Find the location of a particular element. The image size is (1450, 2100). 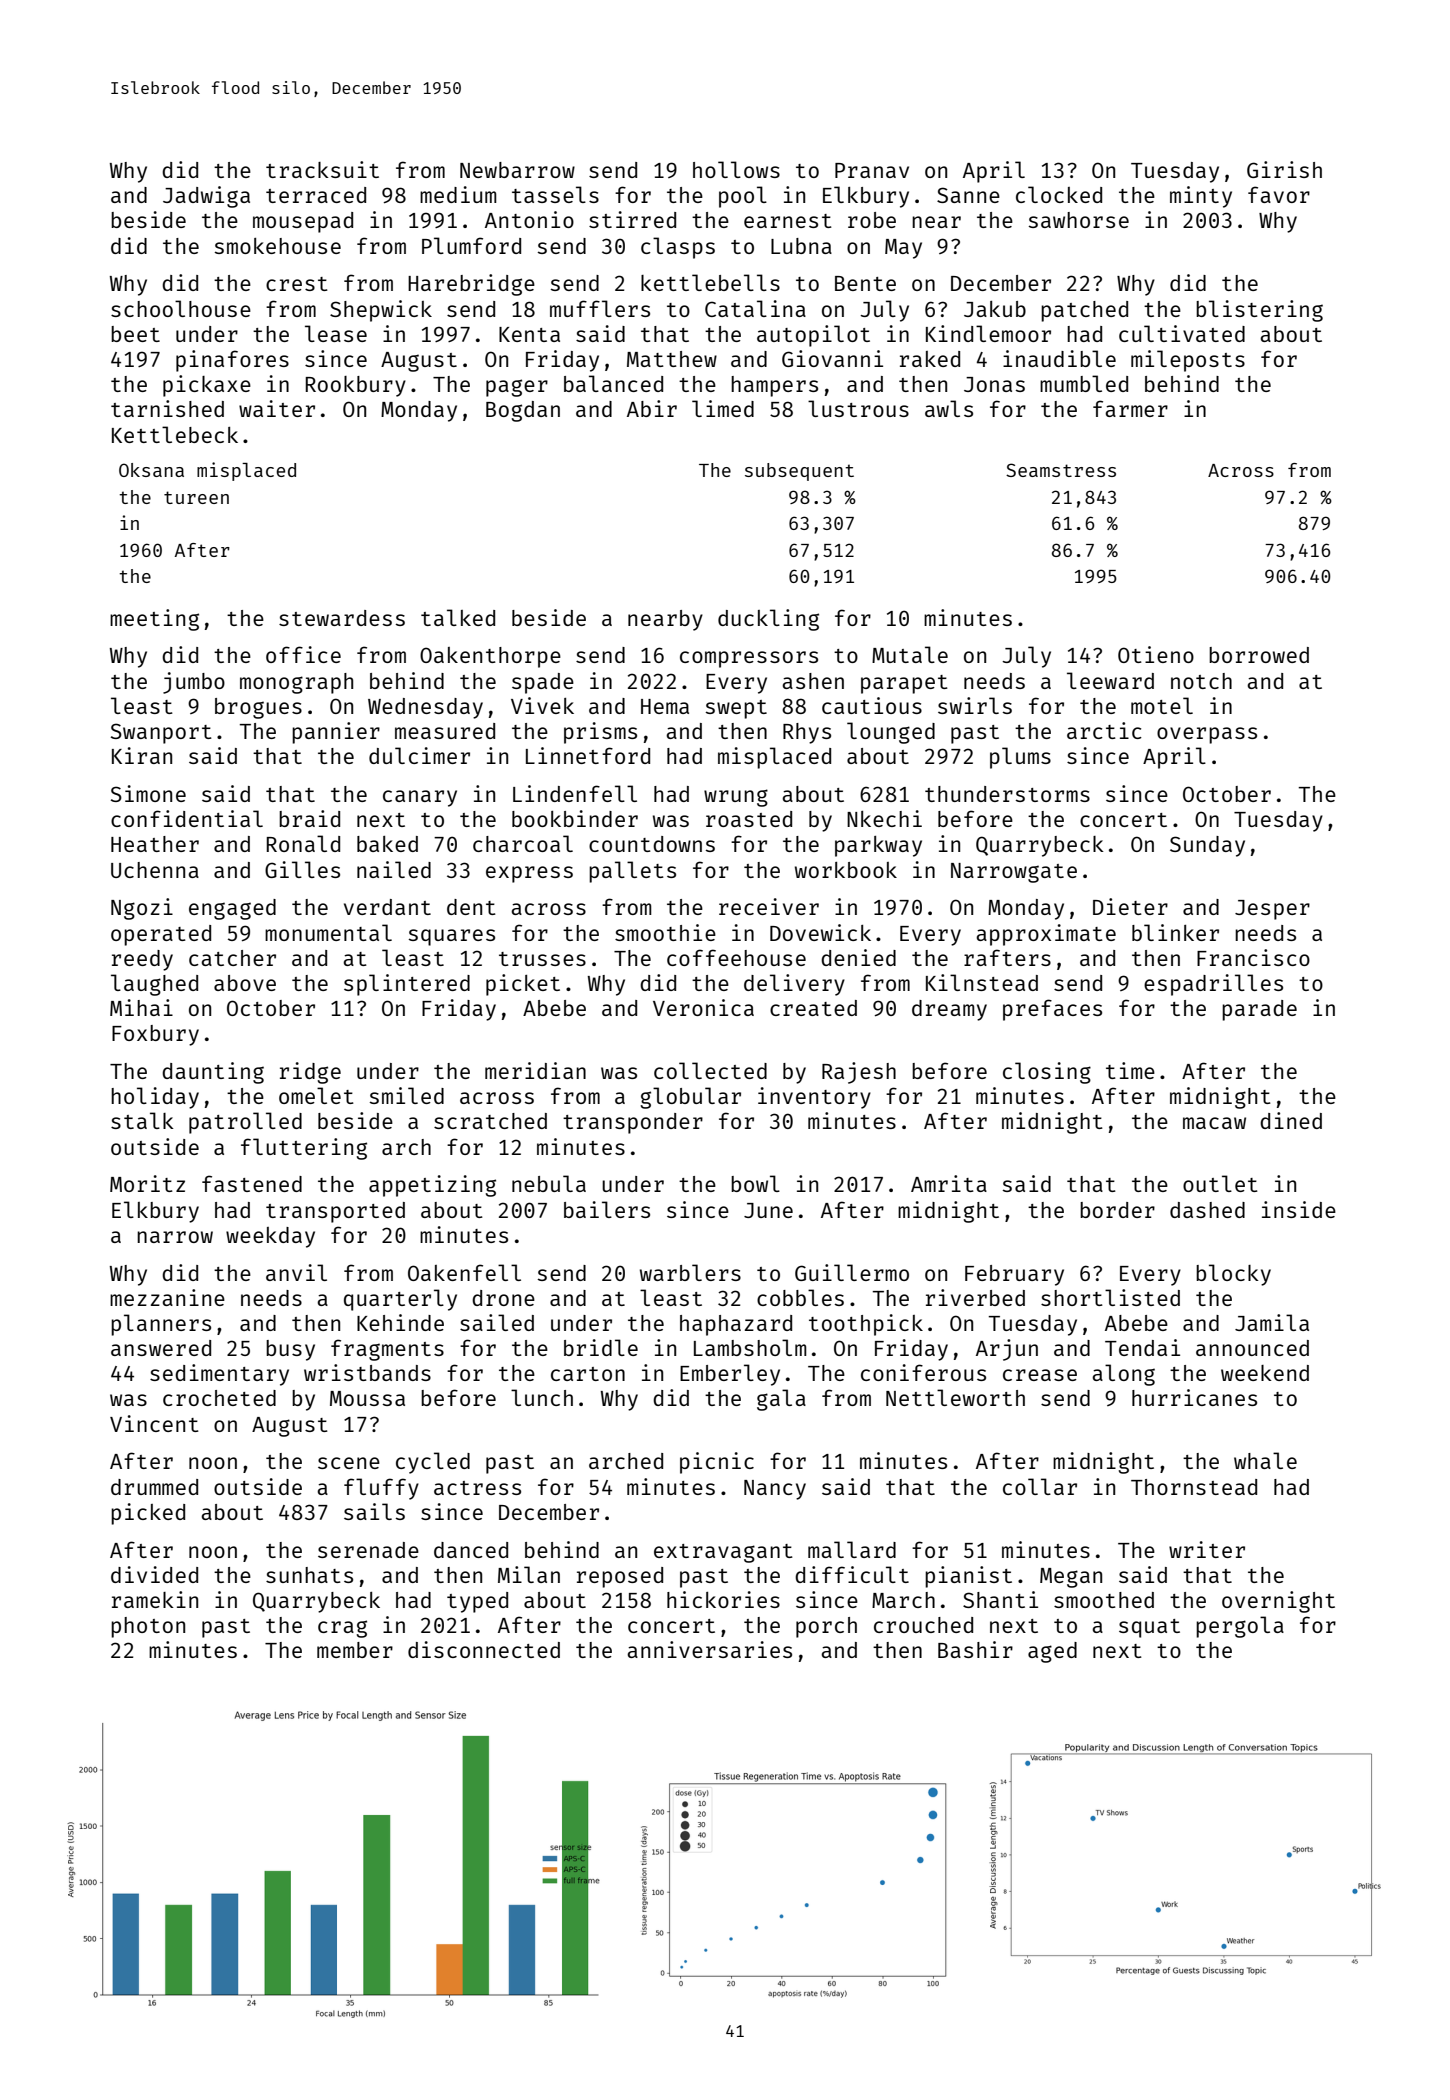

photon is located at coordinates (148, 1627).
